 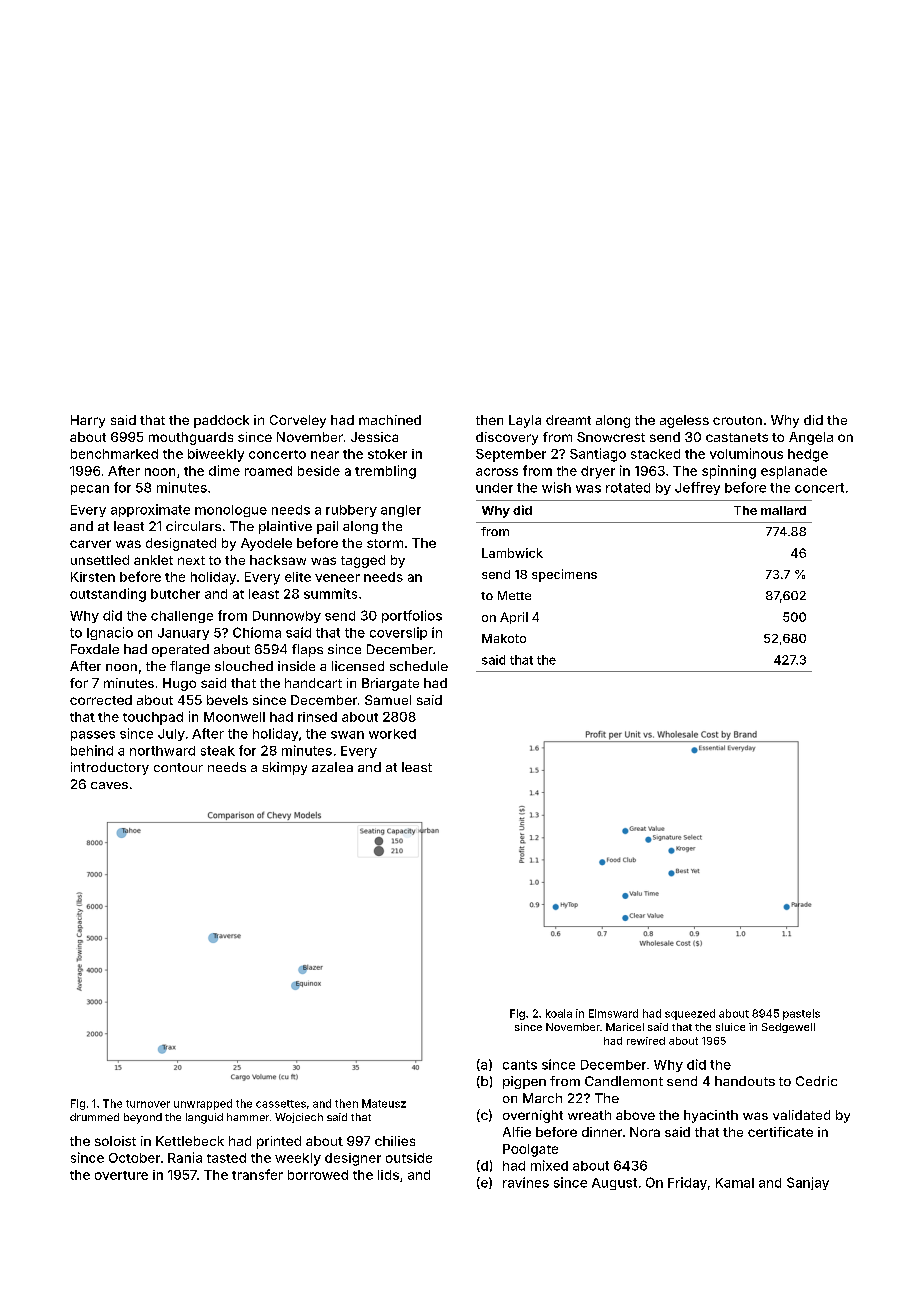 What do you see at coordinates (392, 734) in the screenshot?
I see `worked` at bounding box center [392, 734].
